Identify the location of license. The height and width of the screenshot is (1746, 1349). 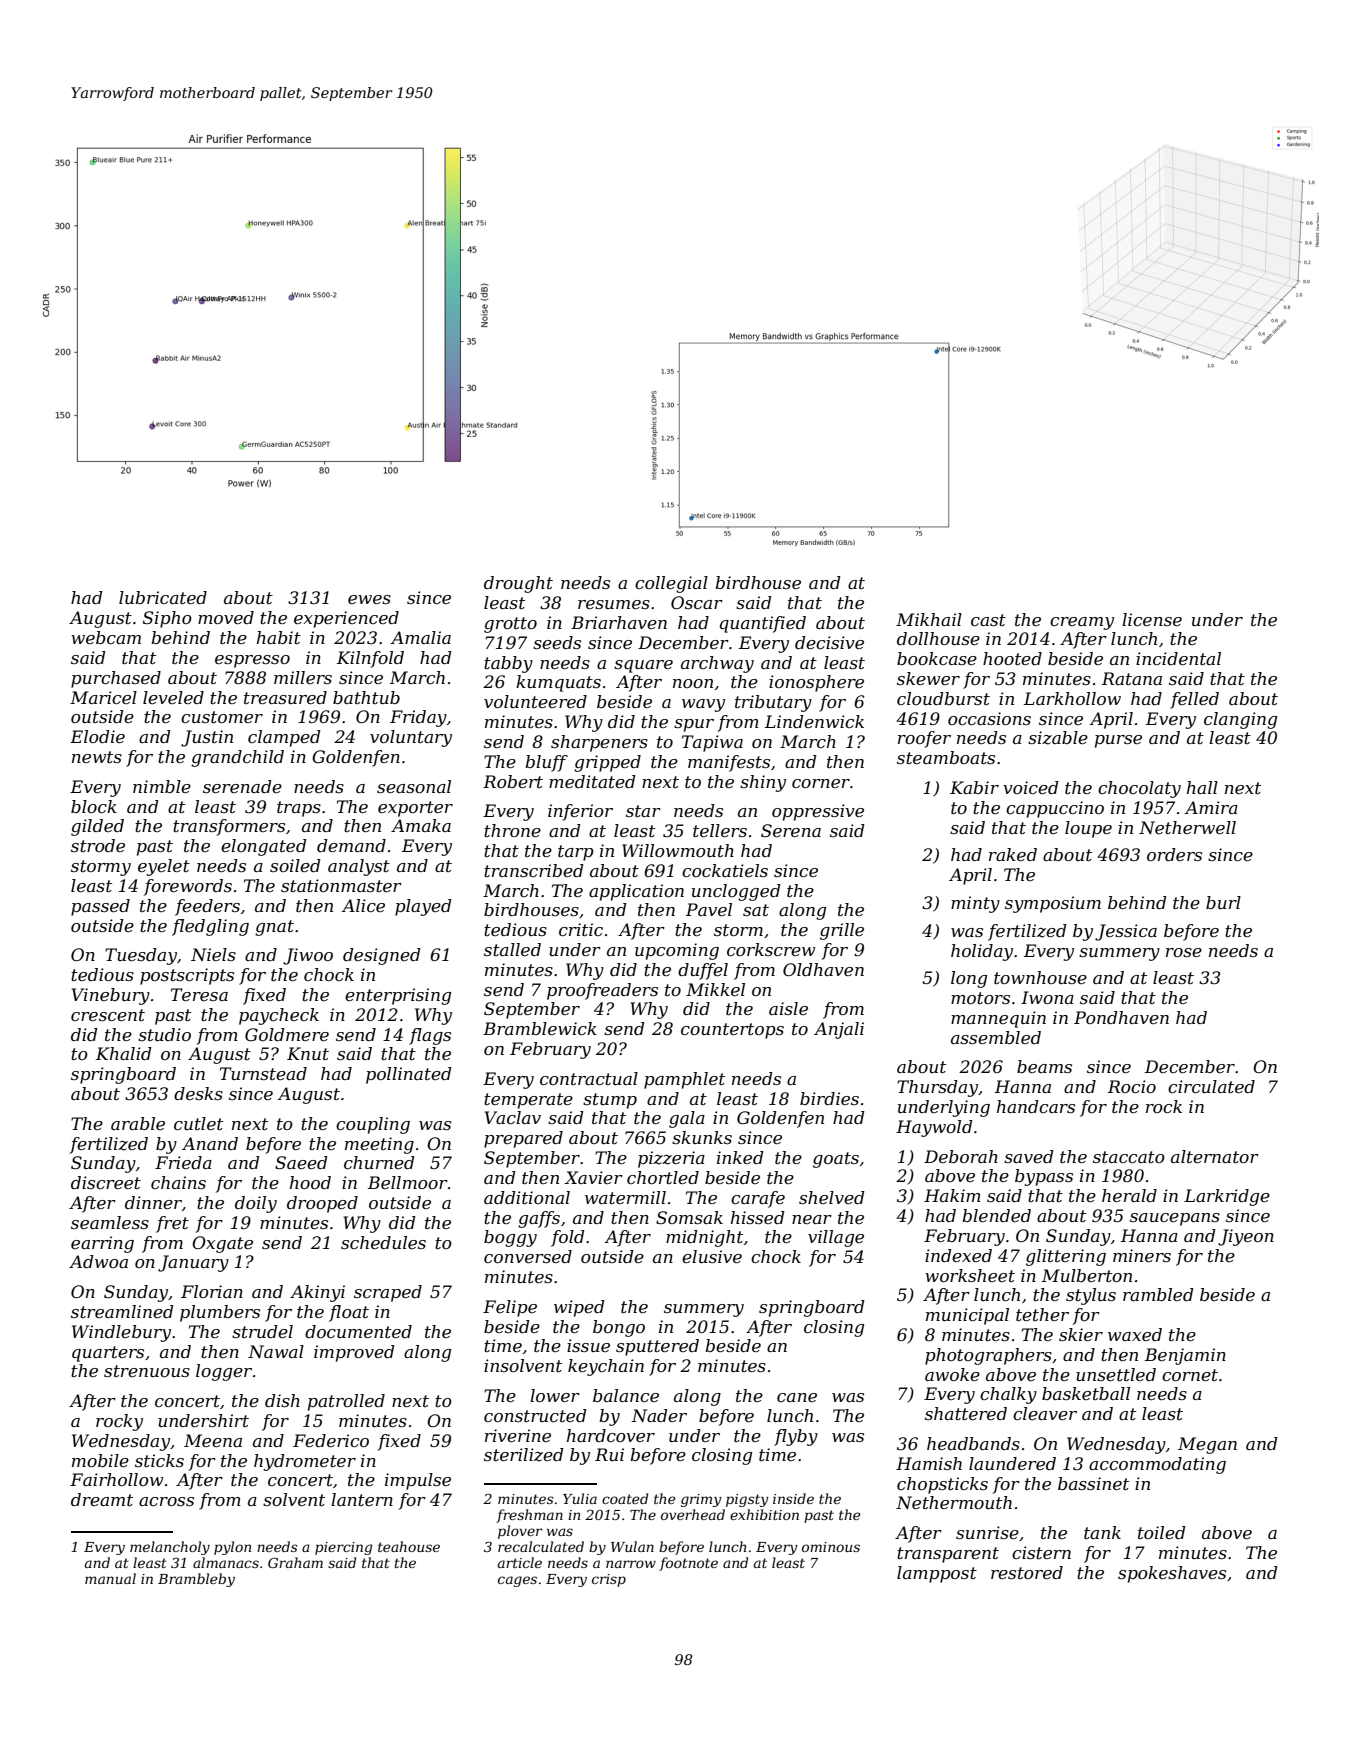
(1152, 619).
